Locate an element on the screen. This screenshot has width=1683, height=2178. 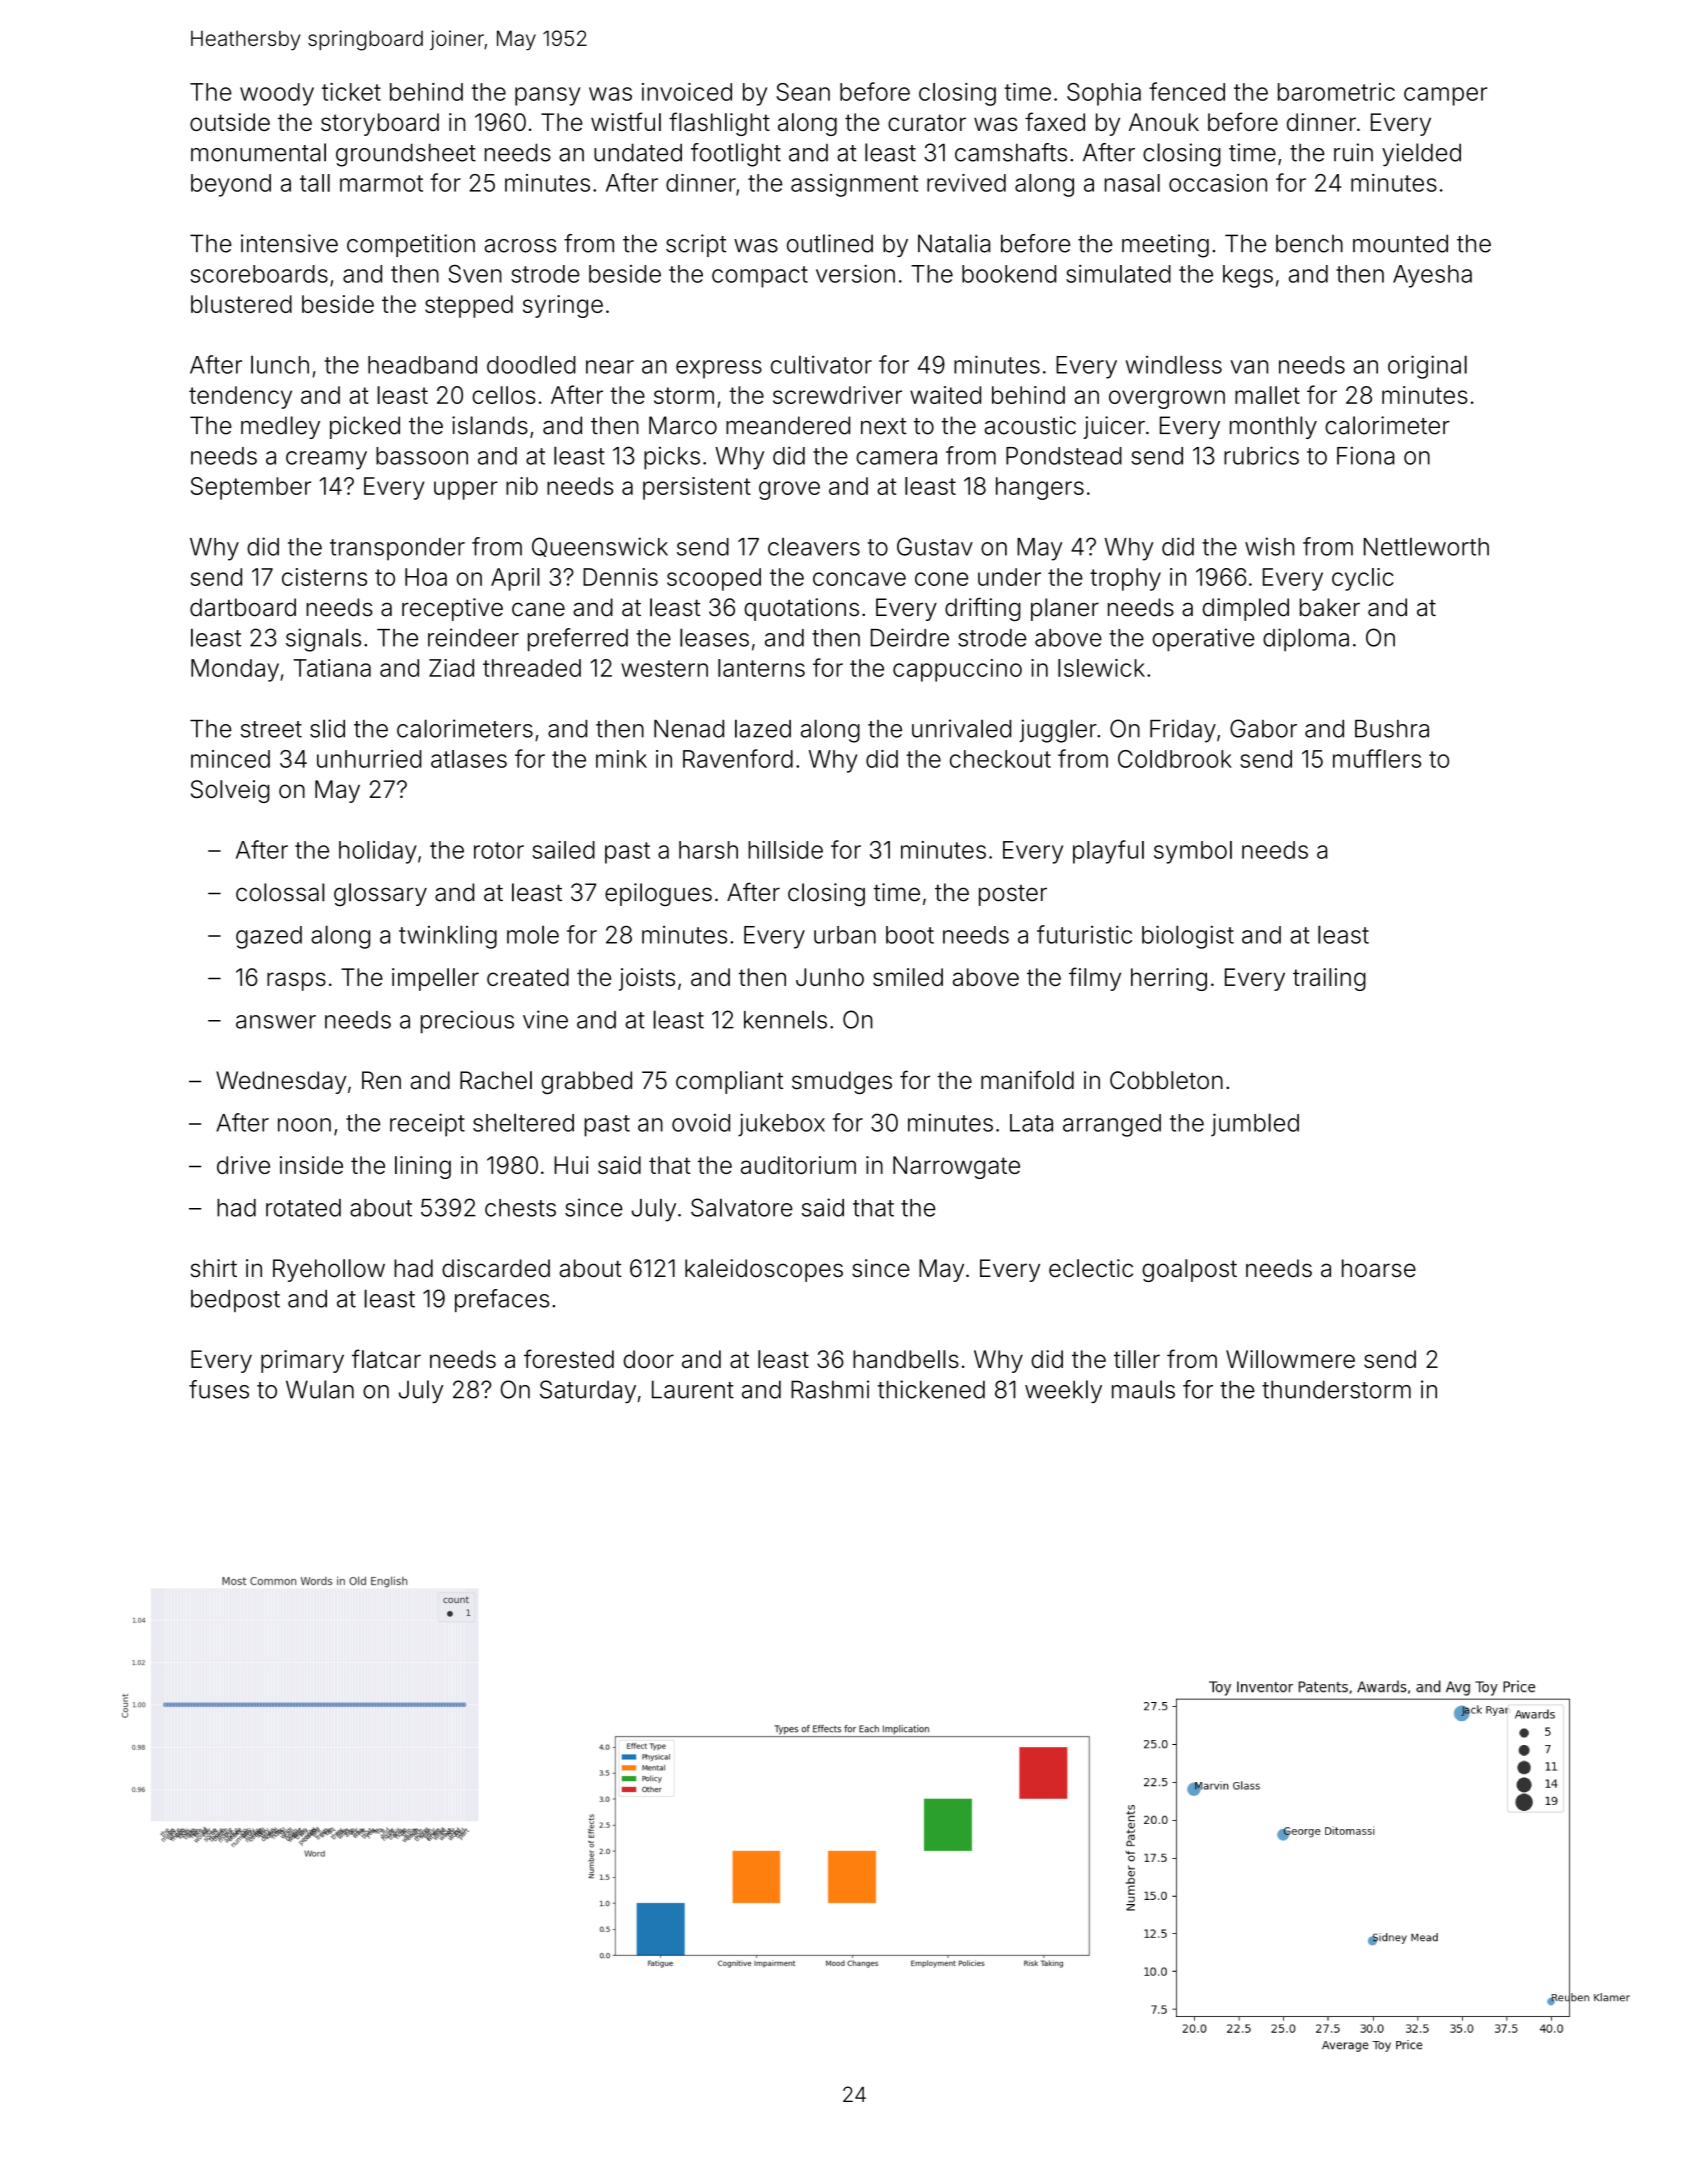
Queenswick is located at coordinates (600, 547).
